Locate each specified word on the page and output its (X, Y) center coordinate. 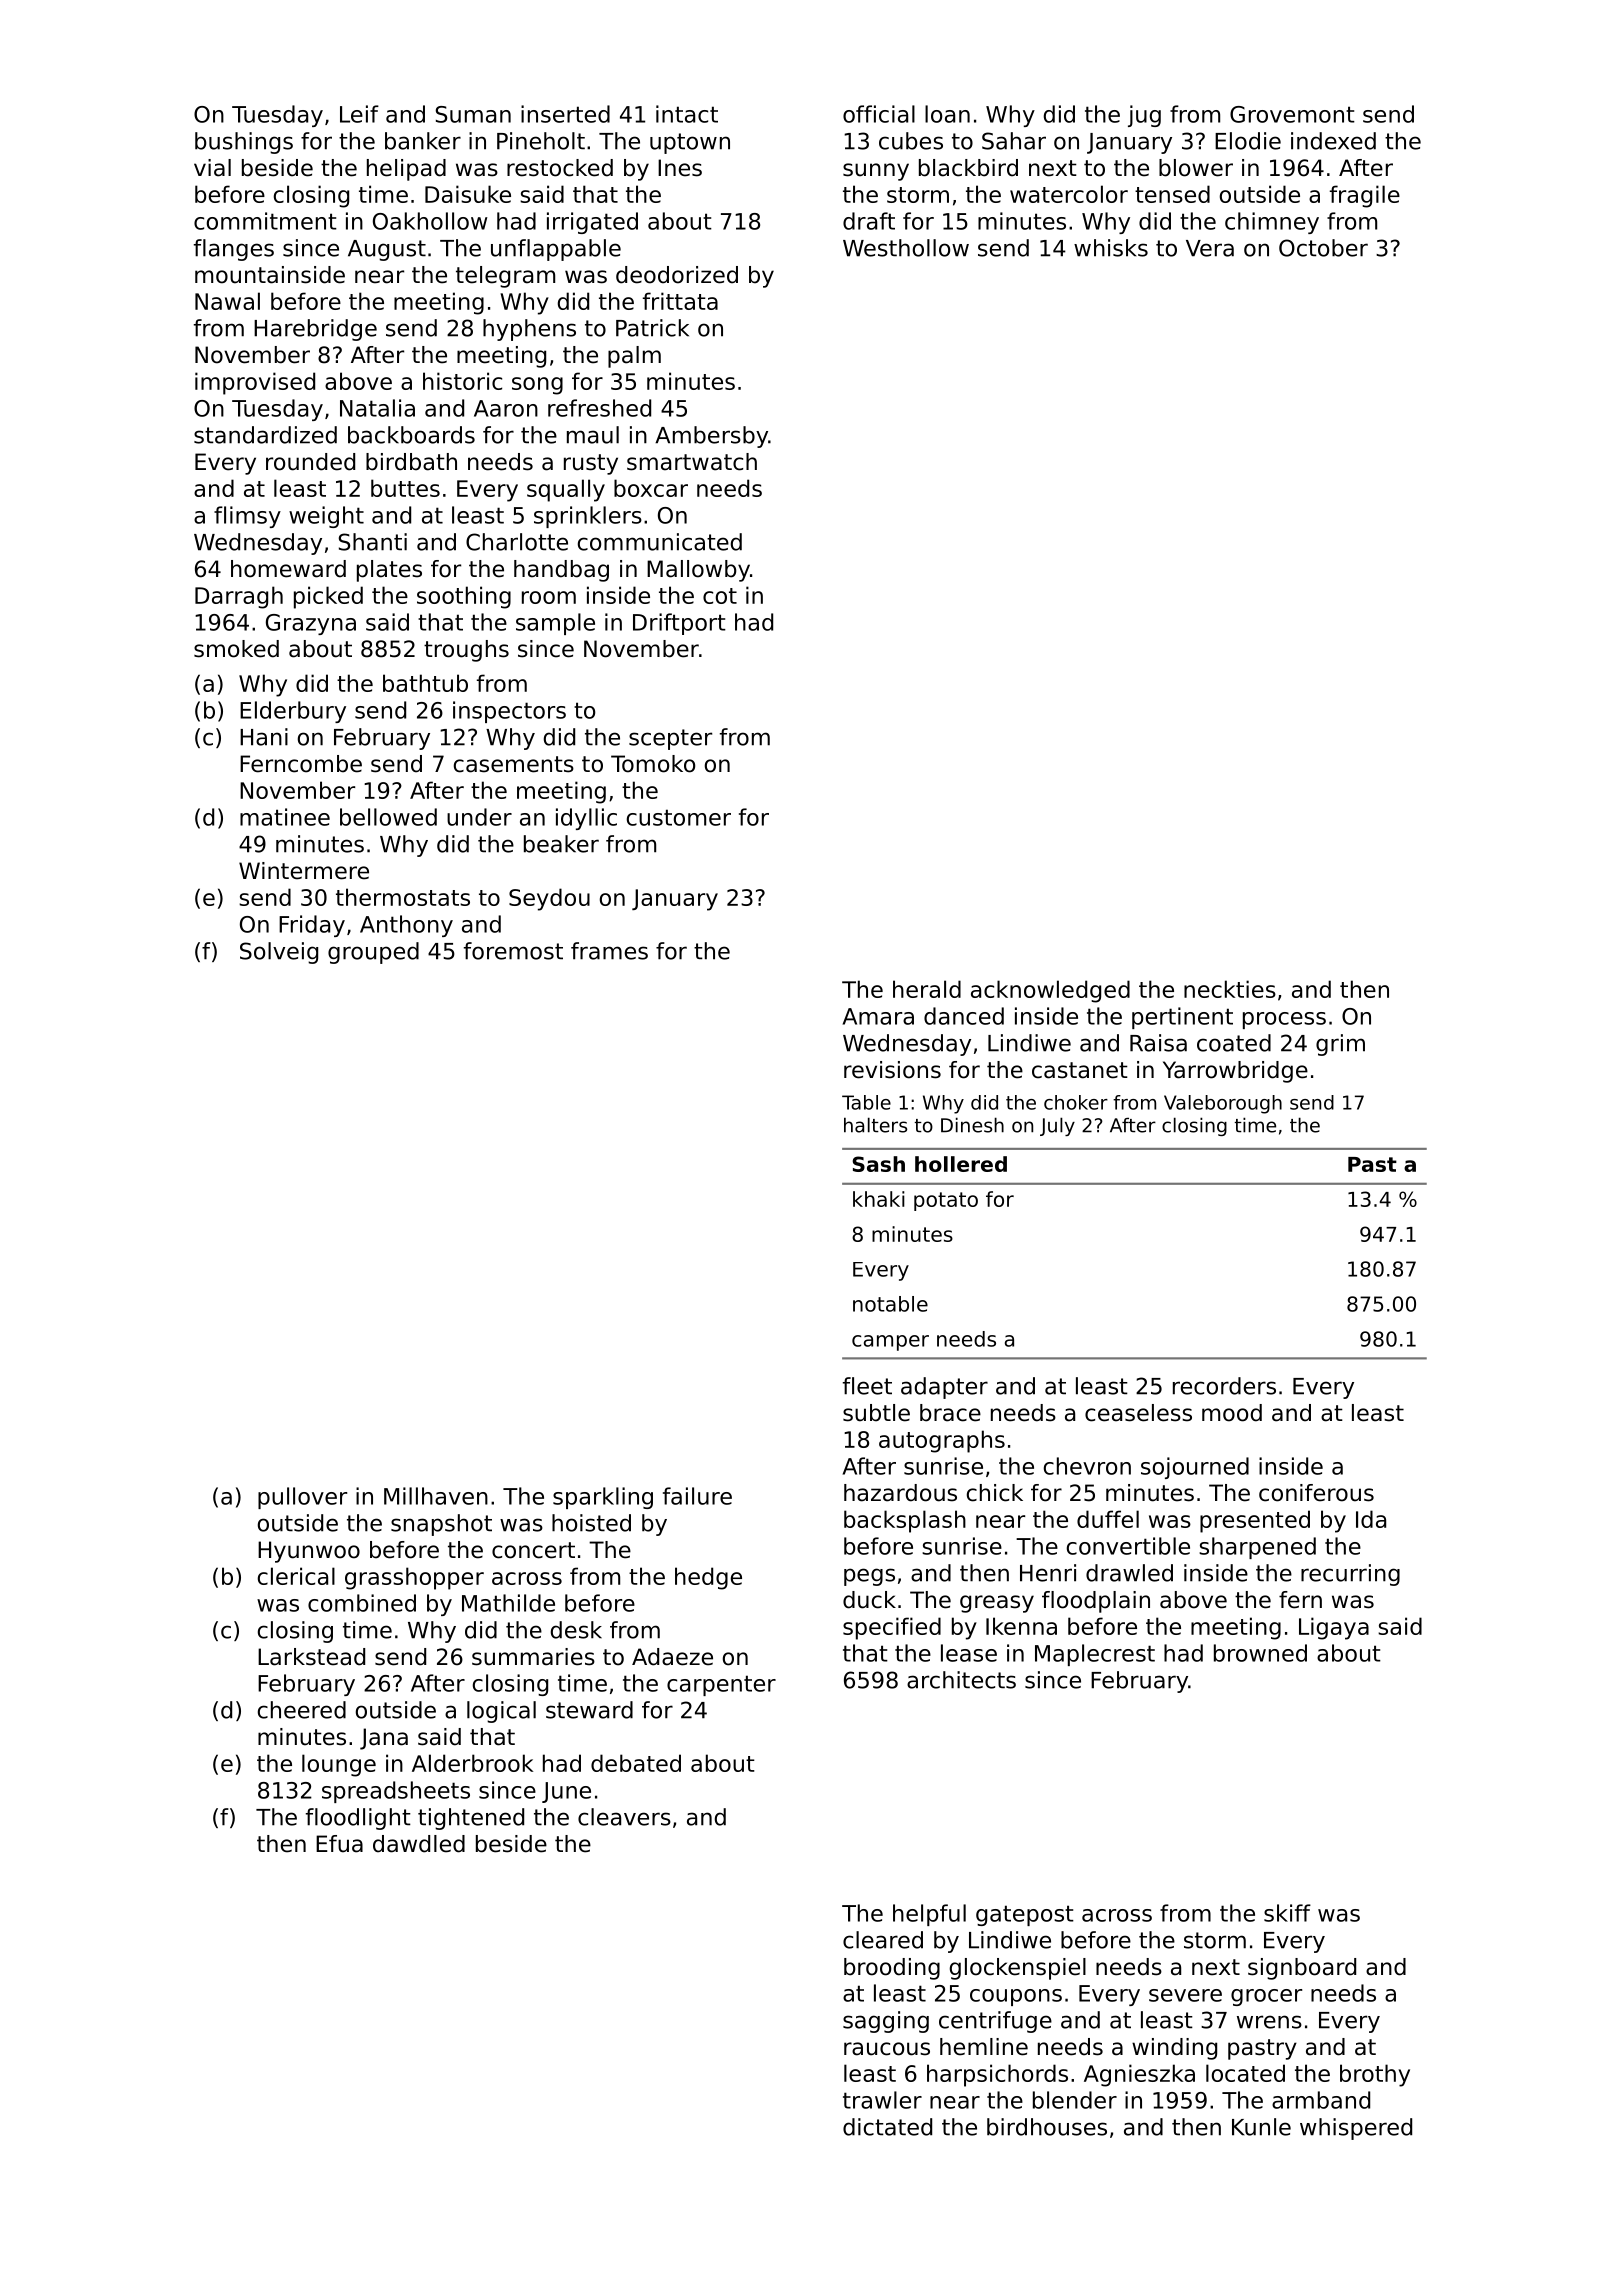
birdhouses (1047, 2127)
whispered (1356, 2129)
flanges (234, 250)
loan (947, 114)
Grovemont (1292, 114)
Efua (339, 1844)
